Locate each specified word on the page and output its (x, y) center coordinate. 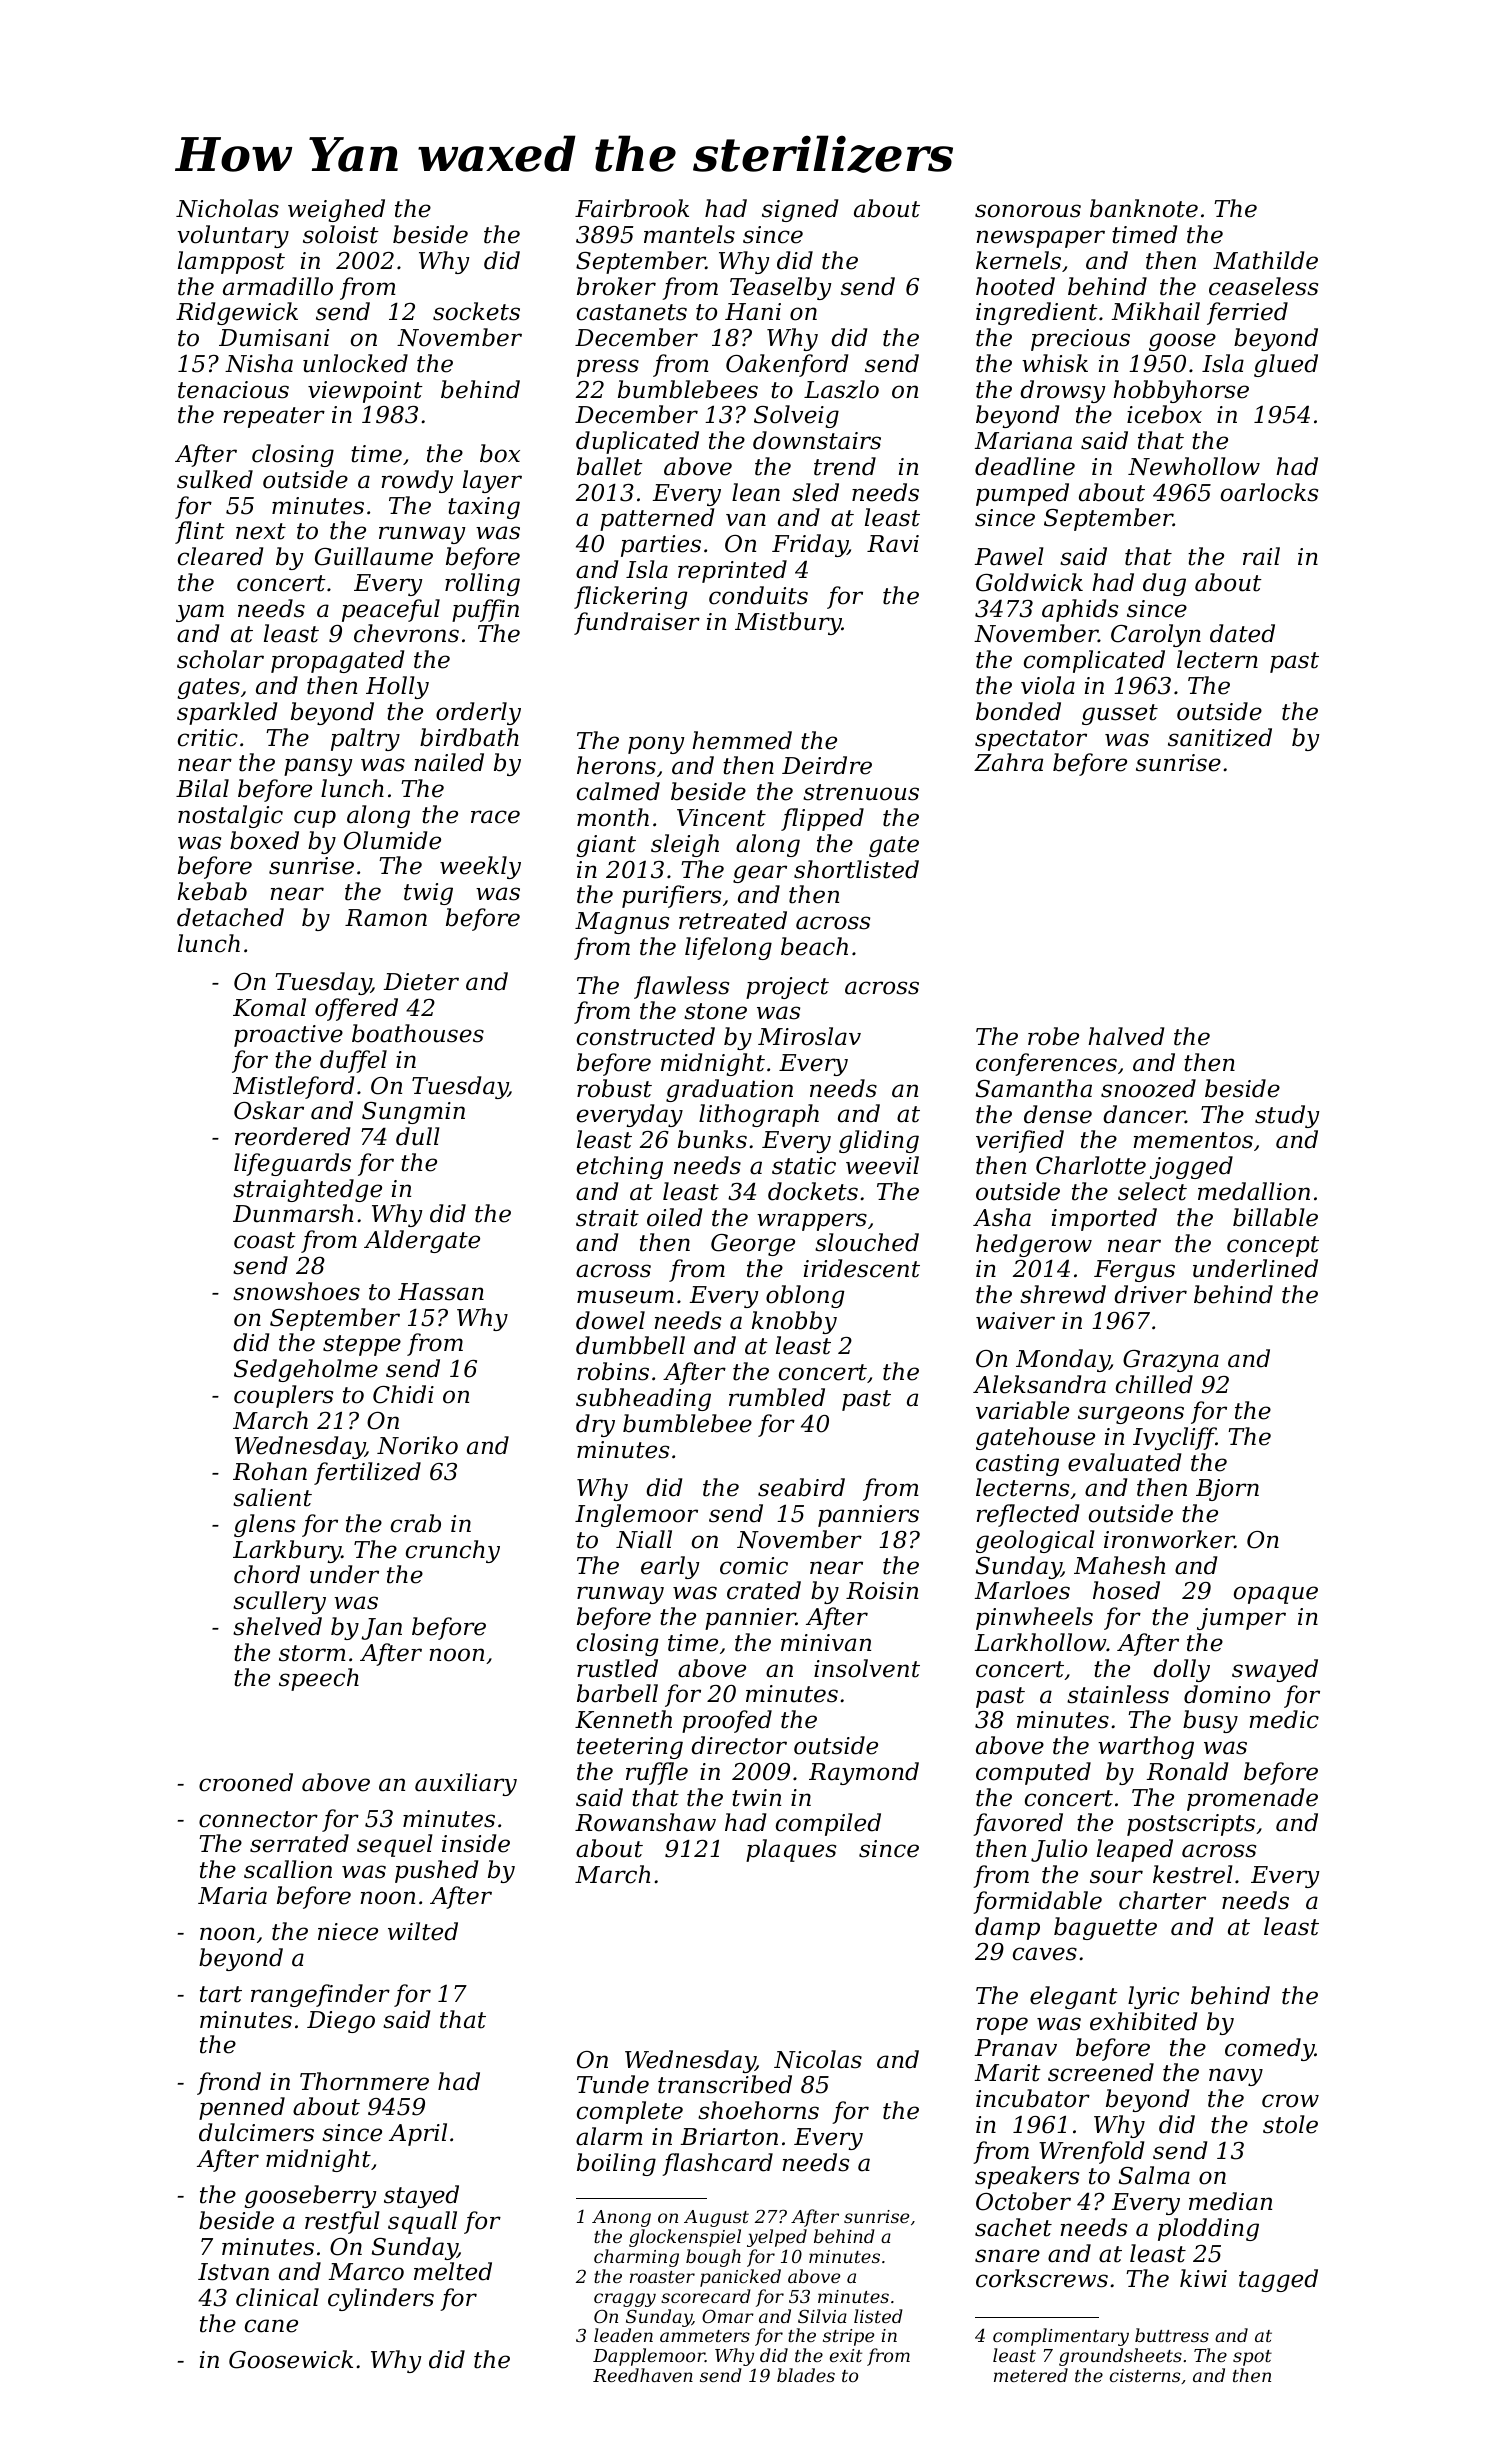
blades (806, 2375)
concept (1273, 1246)
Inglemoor (636, 1515)
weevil (882, 1165)
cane (271, 2326)
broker (616, 286)
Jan (381, 1629)
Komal (269, 1007)
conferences (1046, 1064)
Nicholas (227, 208)
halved (1126, 1036)
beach (814, 946)
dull (418, 1136)
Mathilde (1265, 260)
